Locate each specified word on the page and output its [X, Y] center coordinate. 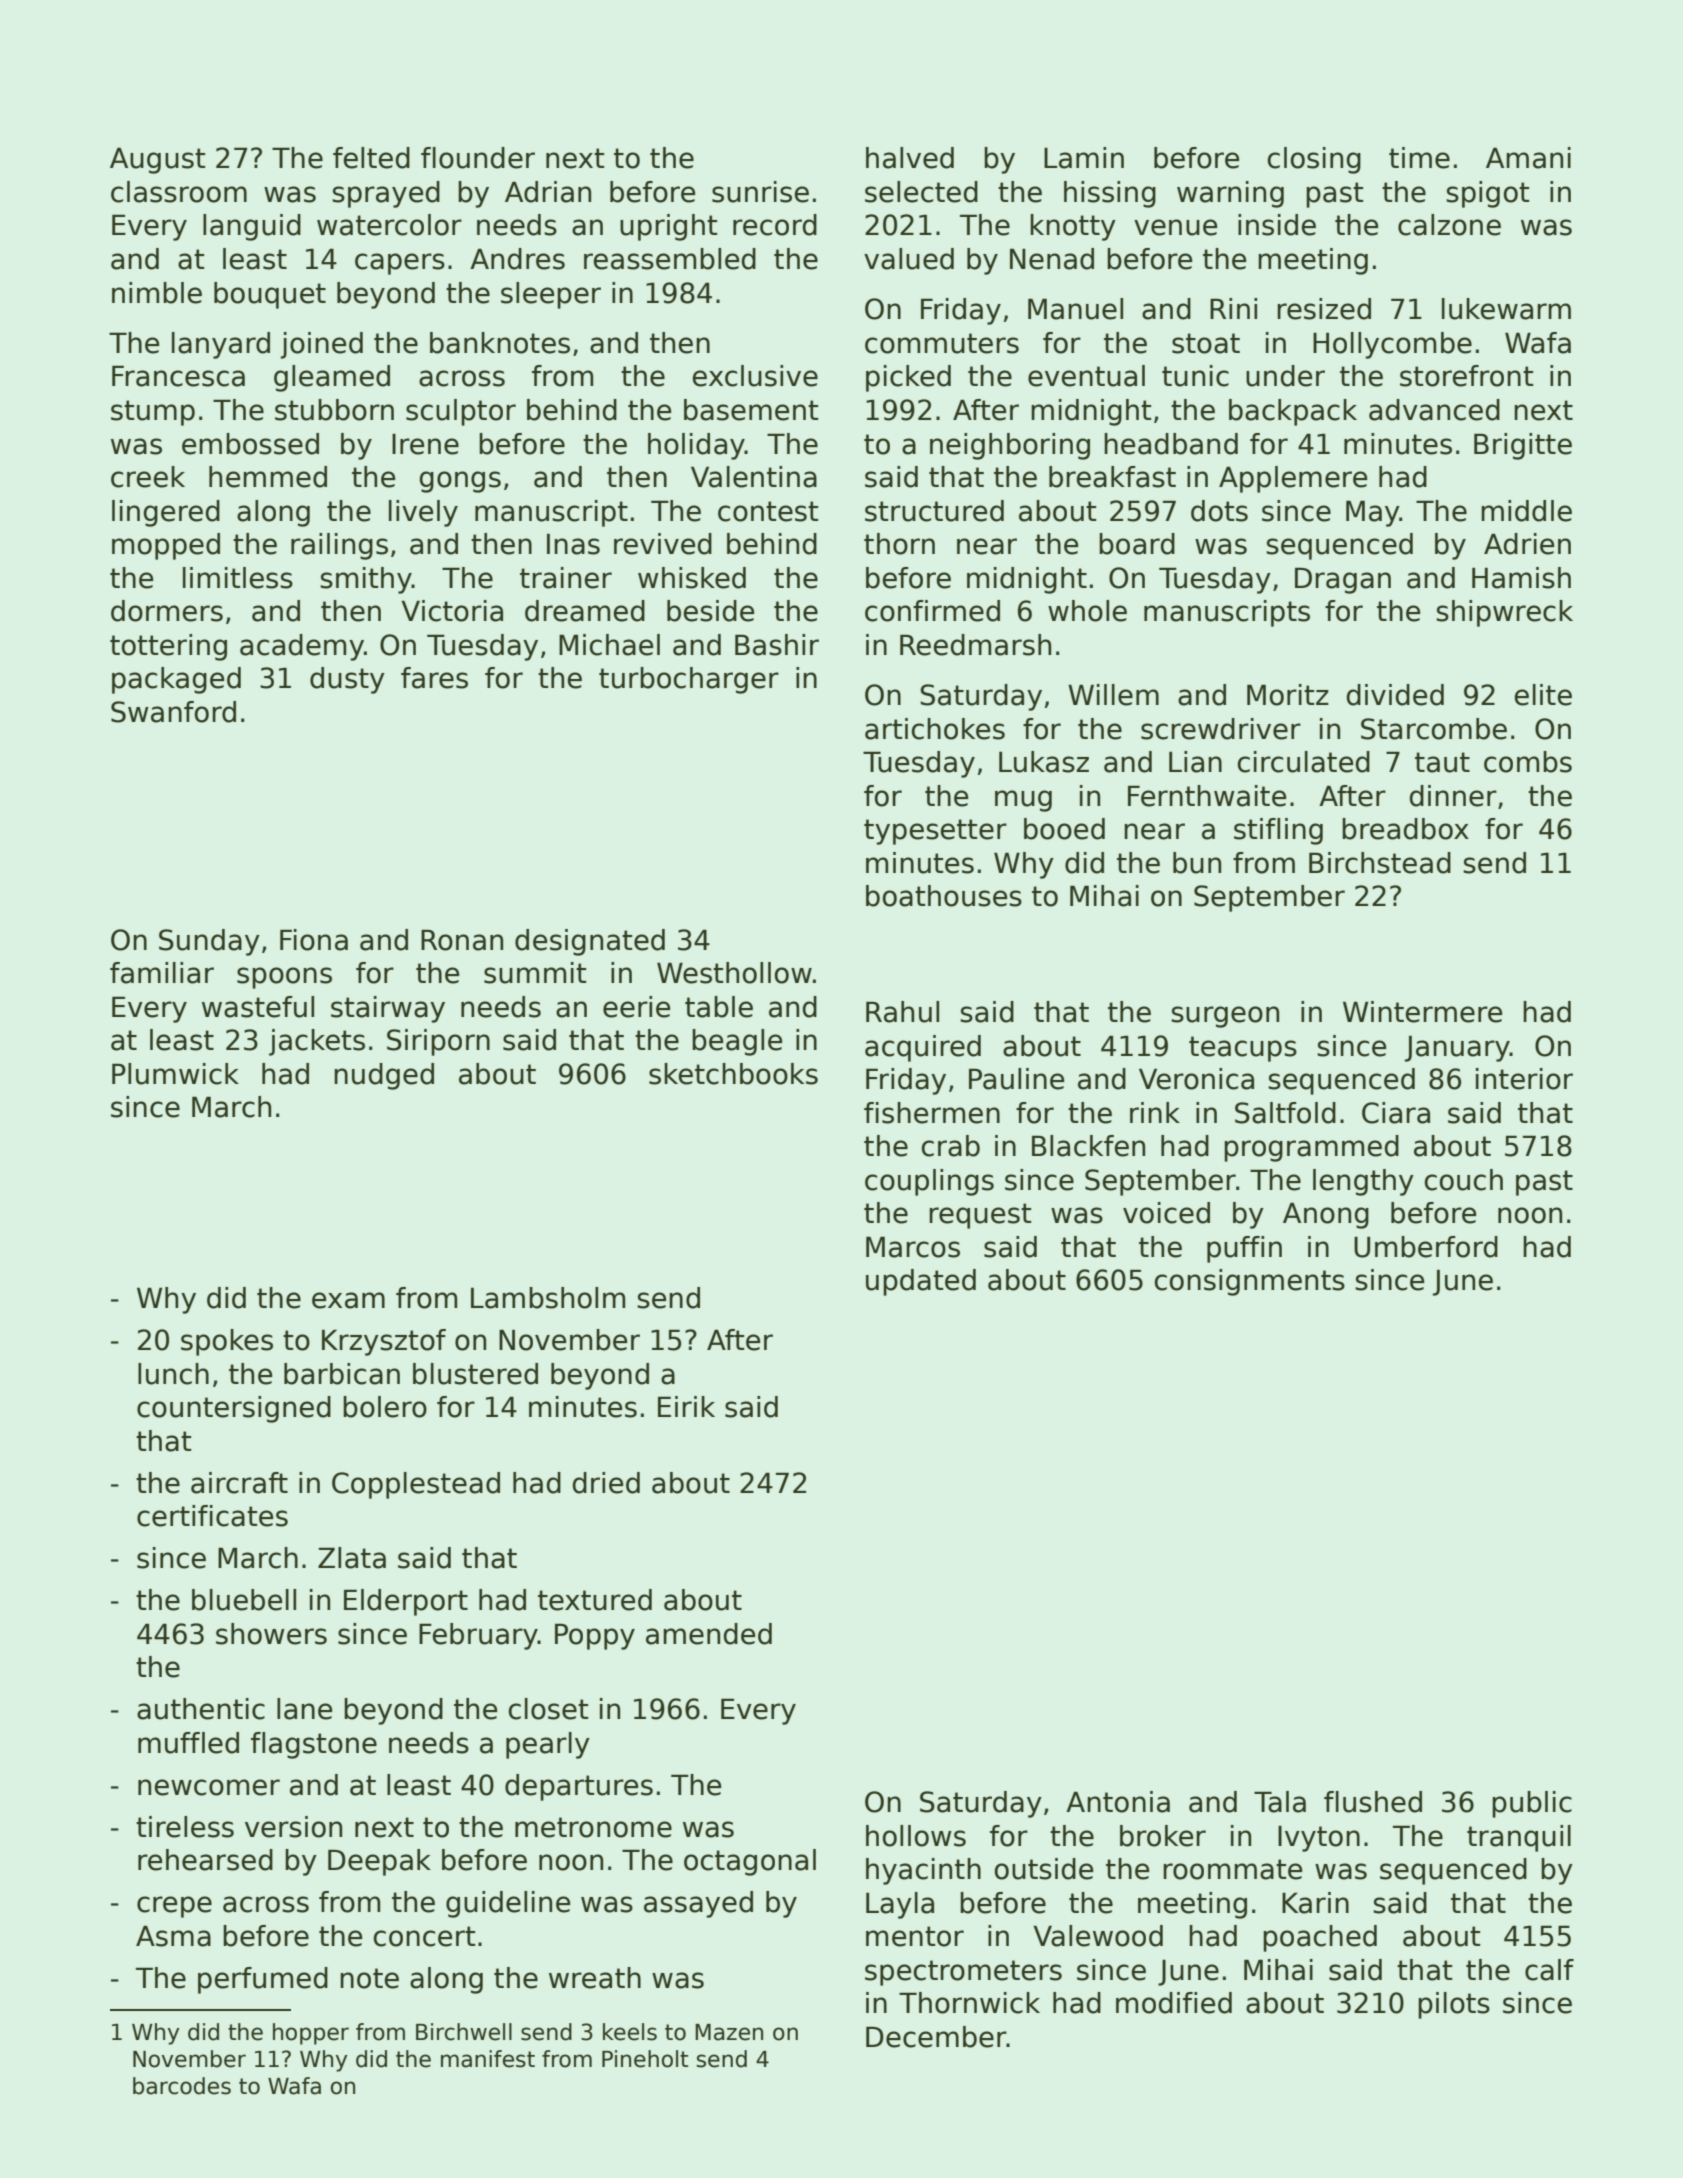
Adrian [548, 192]
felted [371, 158]
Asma [173, 1936]
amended [709, 1634]
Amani [1528, 158]
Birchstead [1380, 863]
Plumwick [175, 1074]
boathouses [944, 896]
